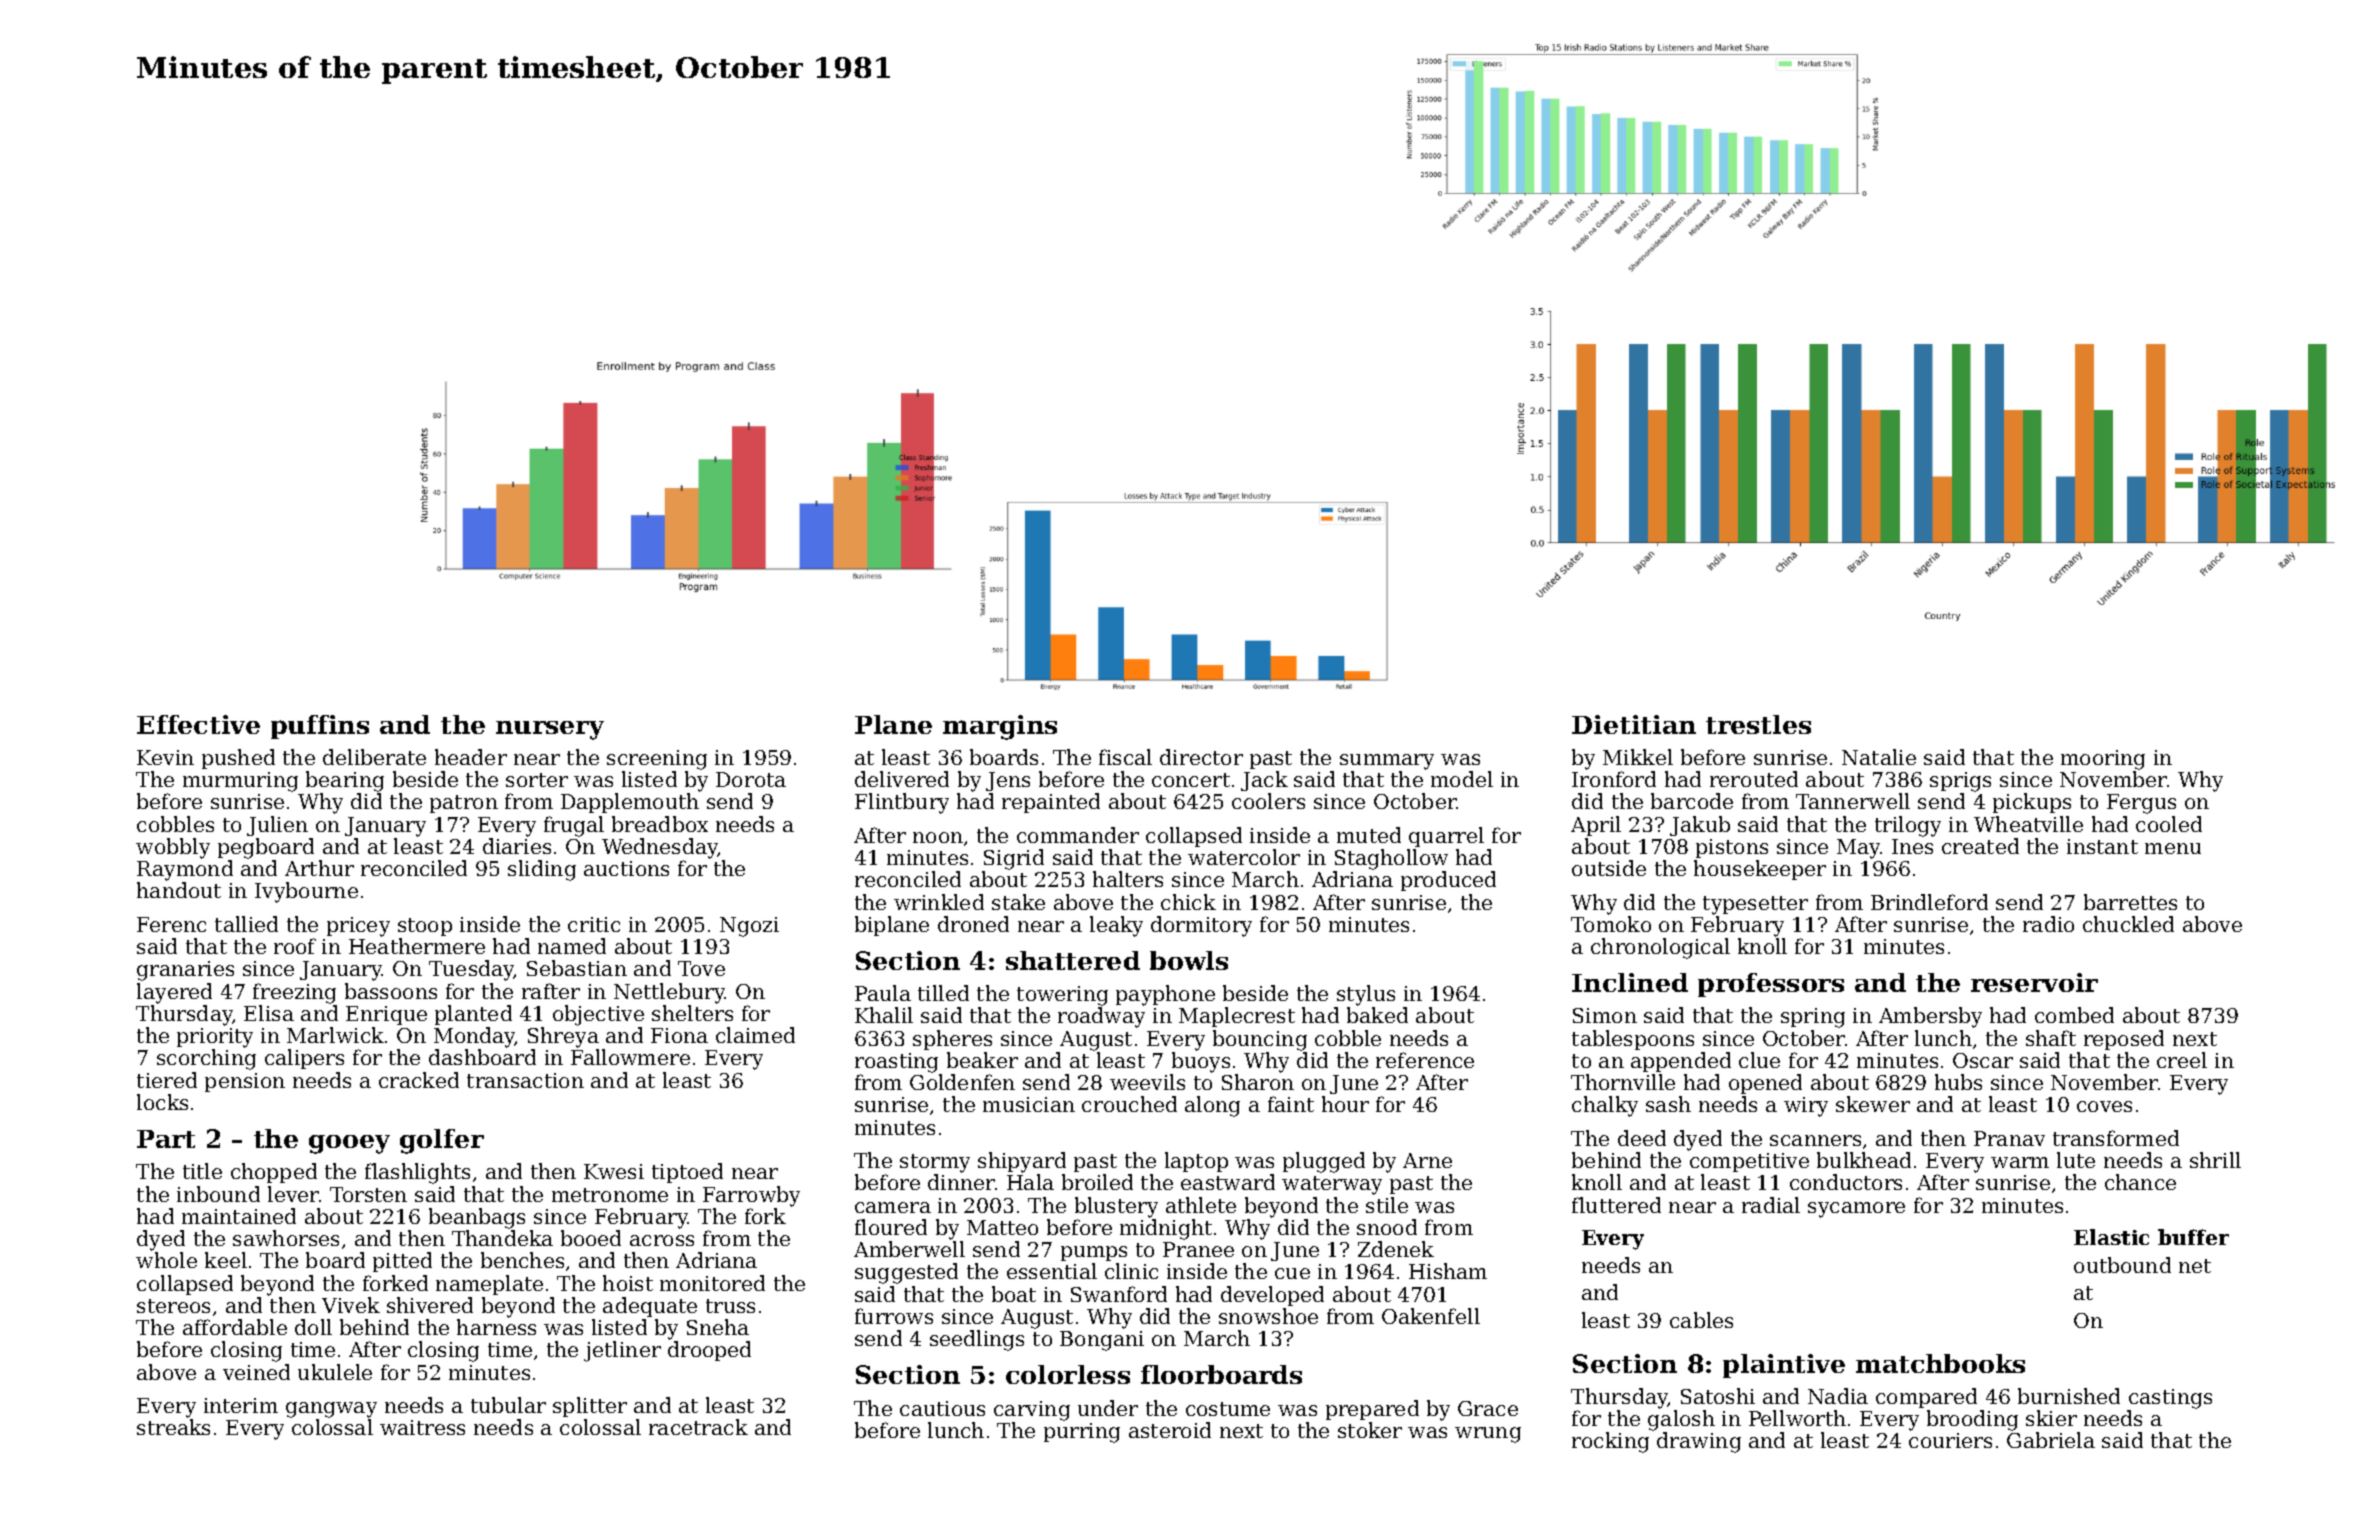 Image resolution: width=2380 pixels, height=1540 pixels. Describe the element at coordinates (508, 1405) in the screenshot. I see `tubular` at that location.
